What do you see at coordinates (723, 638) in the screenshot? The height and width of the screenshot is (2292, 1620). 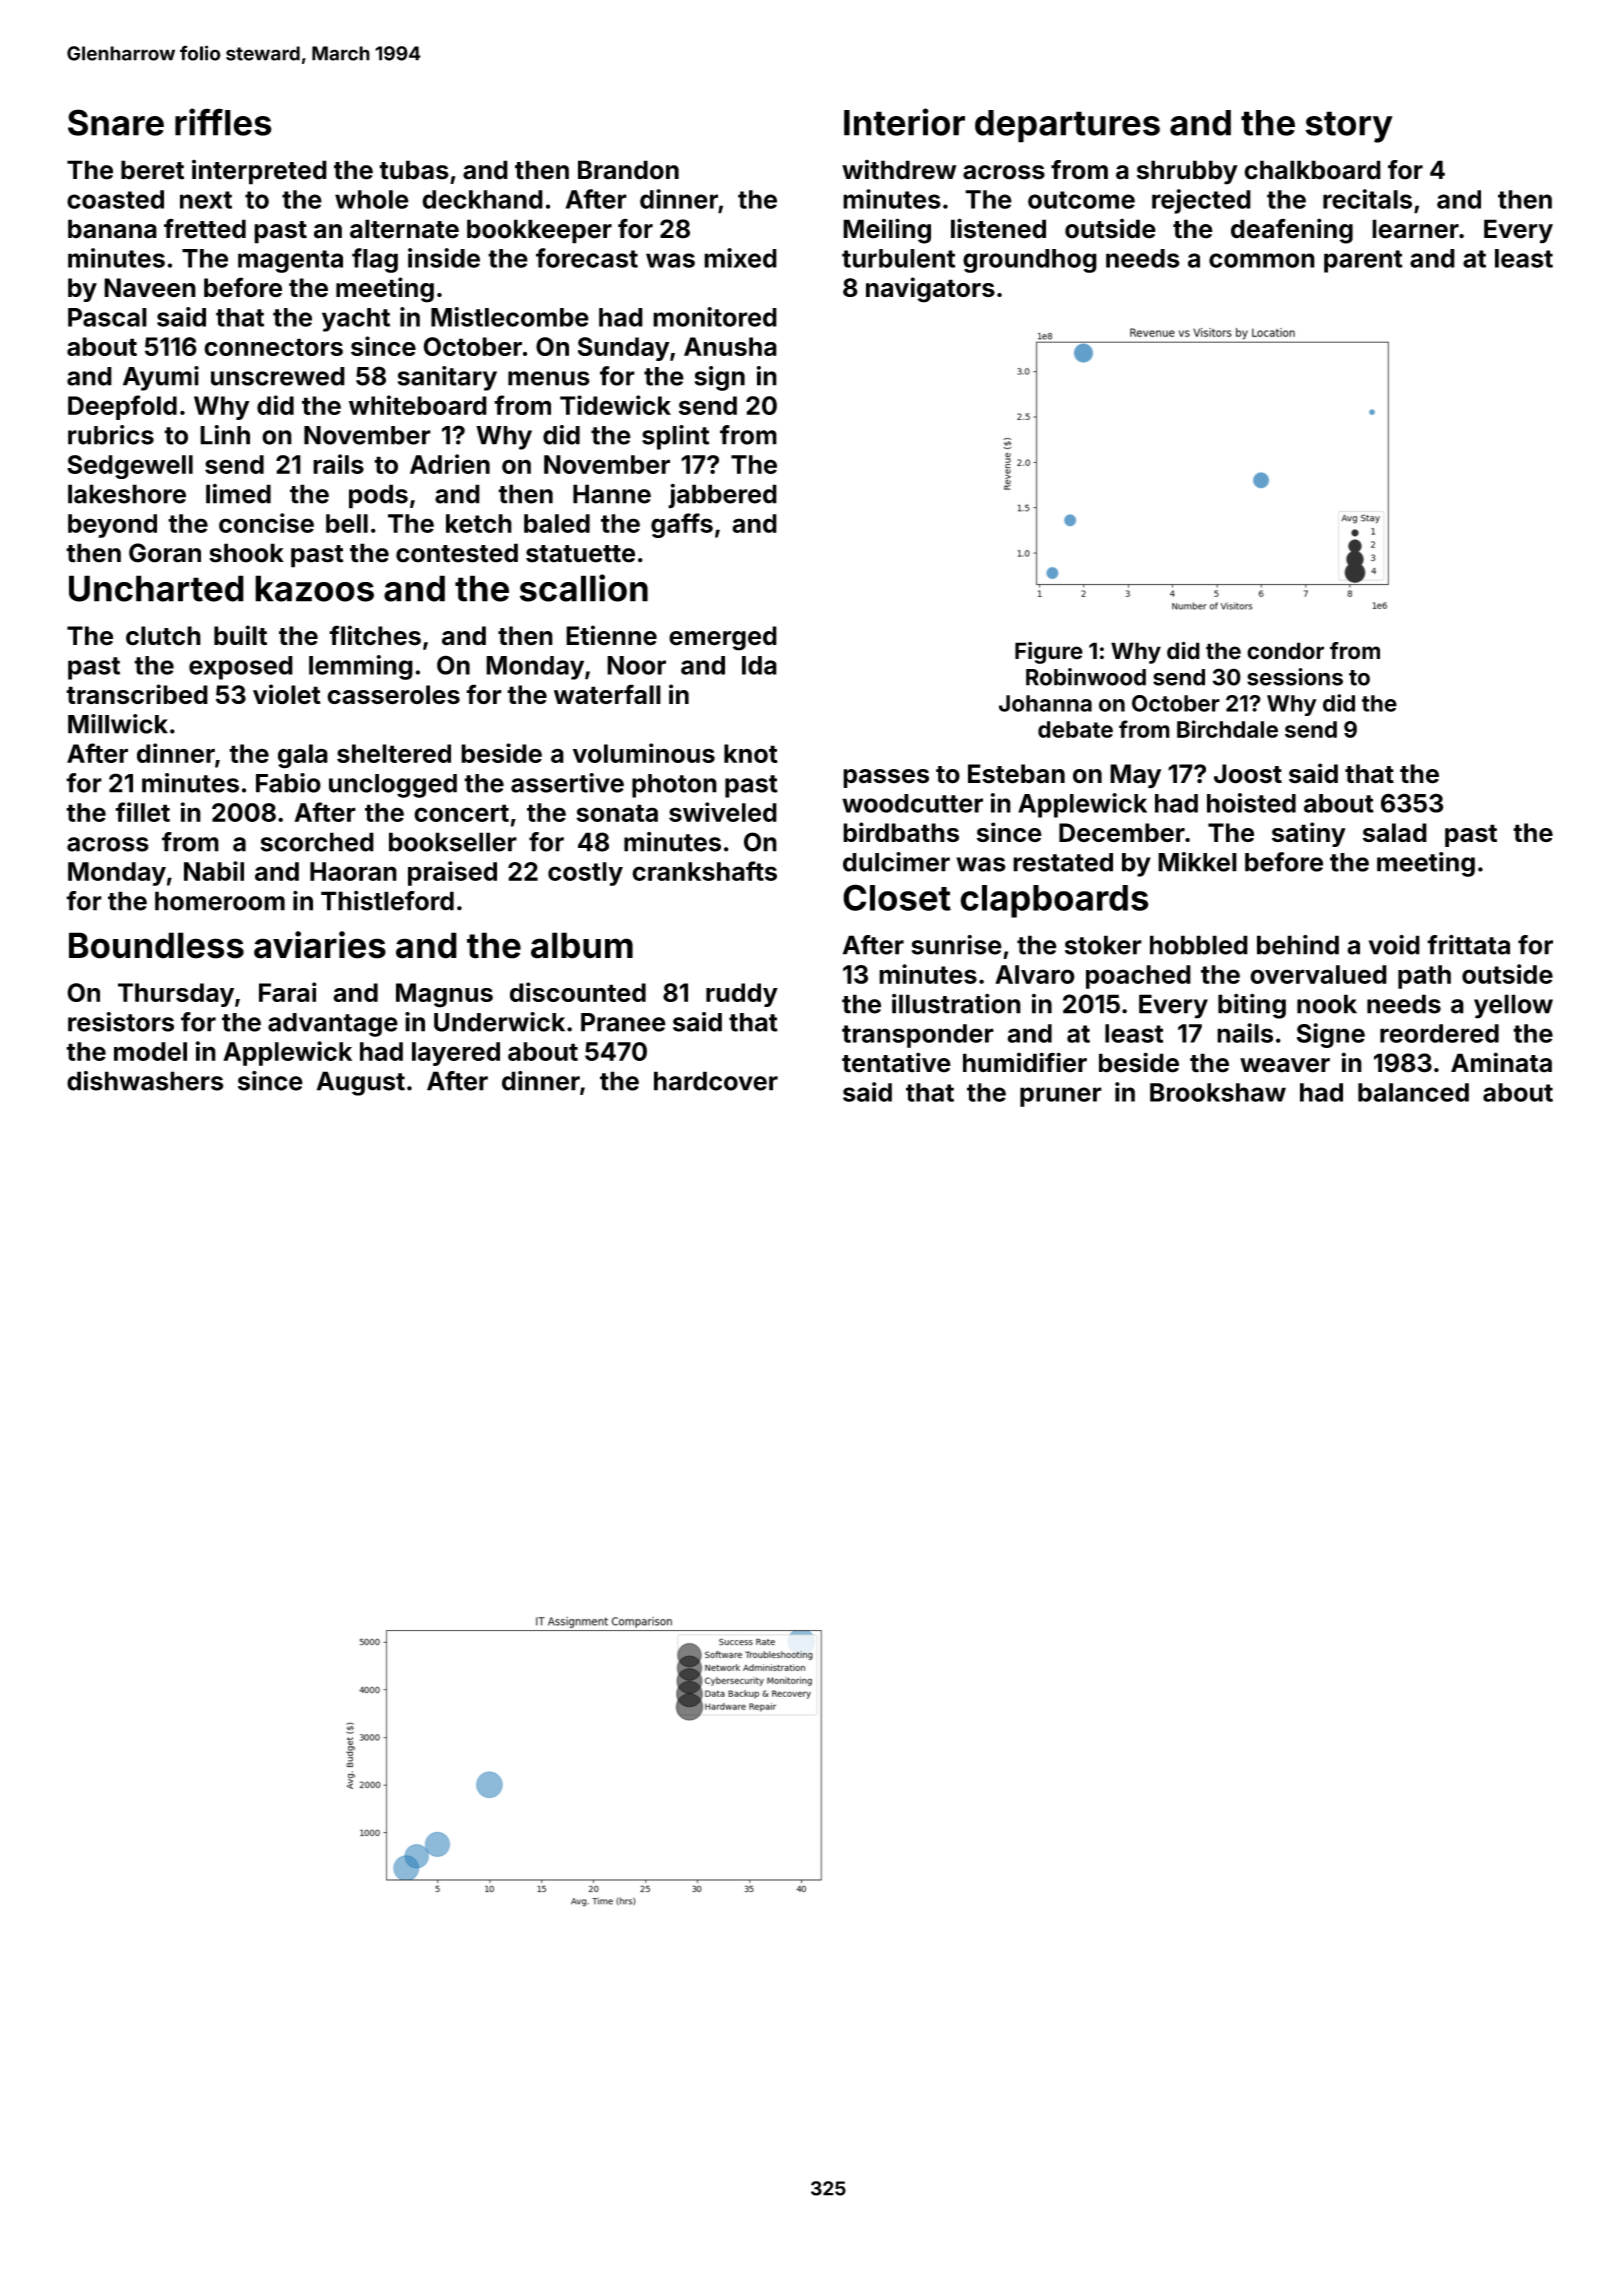 I see `emerged` at bounding box center [723, 638].
